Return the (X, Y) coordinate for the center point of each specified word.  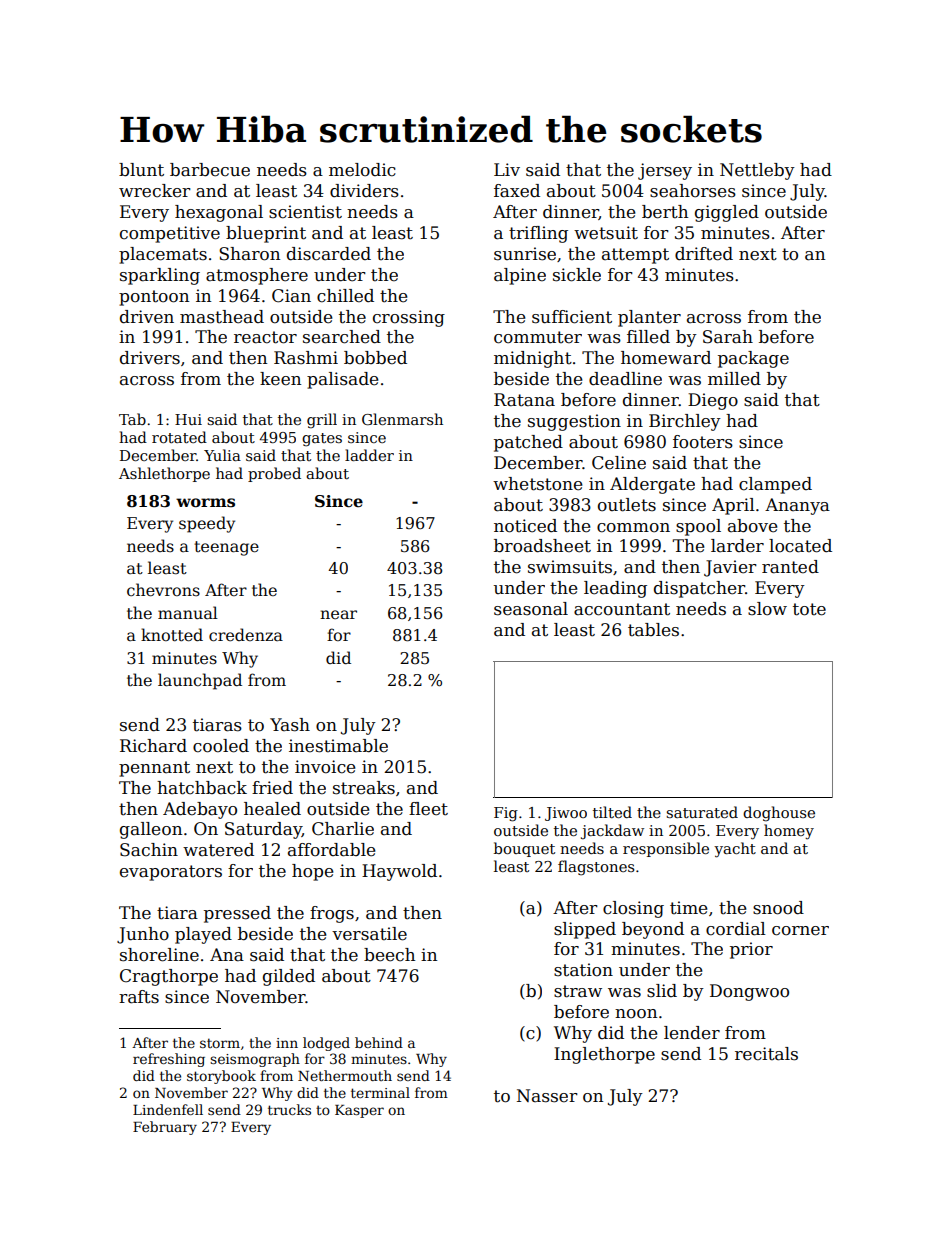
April (733, 506)
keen (280, 379)
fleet (428, 809)
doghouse (779, 814)
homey (789, 832)
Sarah (728, 337)
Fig (506, 814)
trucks (289, 1109)
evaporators (171, 873)
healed (272, 809)
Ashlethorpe (164, 474)
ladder (369, 455)
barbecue (210, 170)
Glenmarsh (402, 419)
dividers (364, 191)
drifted (704, 254)
